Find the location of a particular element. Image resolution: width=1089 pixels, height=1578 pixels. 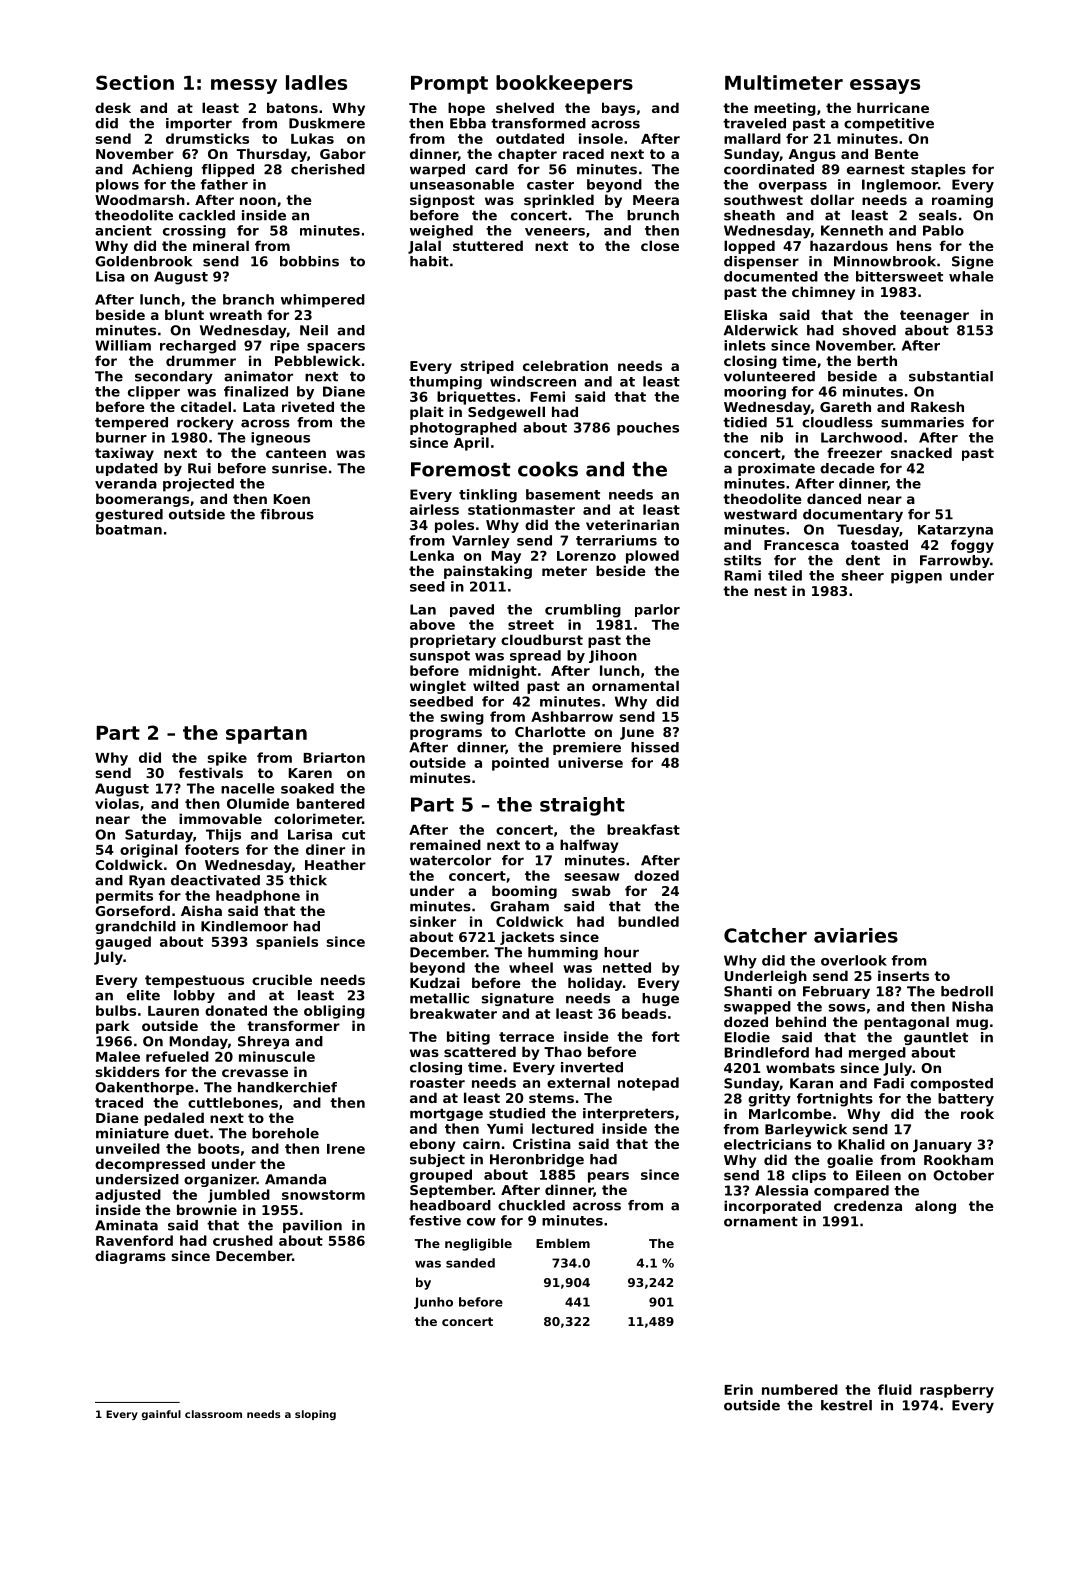

Rami is located at coordinates (742, 575).
